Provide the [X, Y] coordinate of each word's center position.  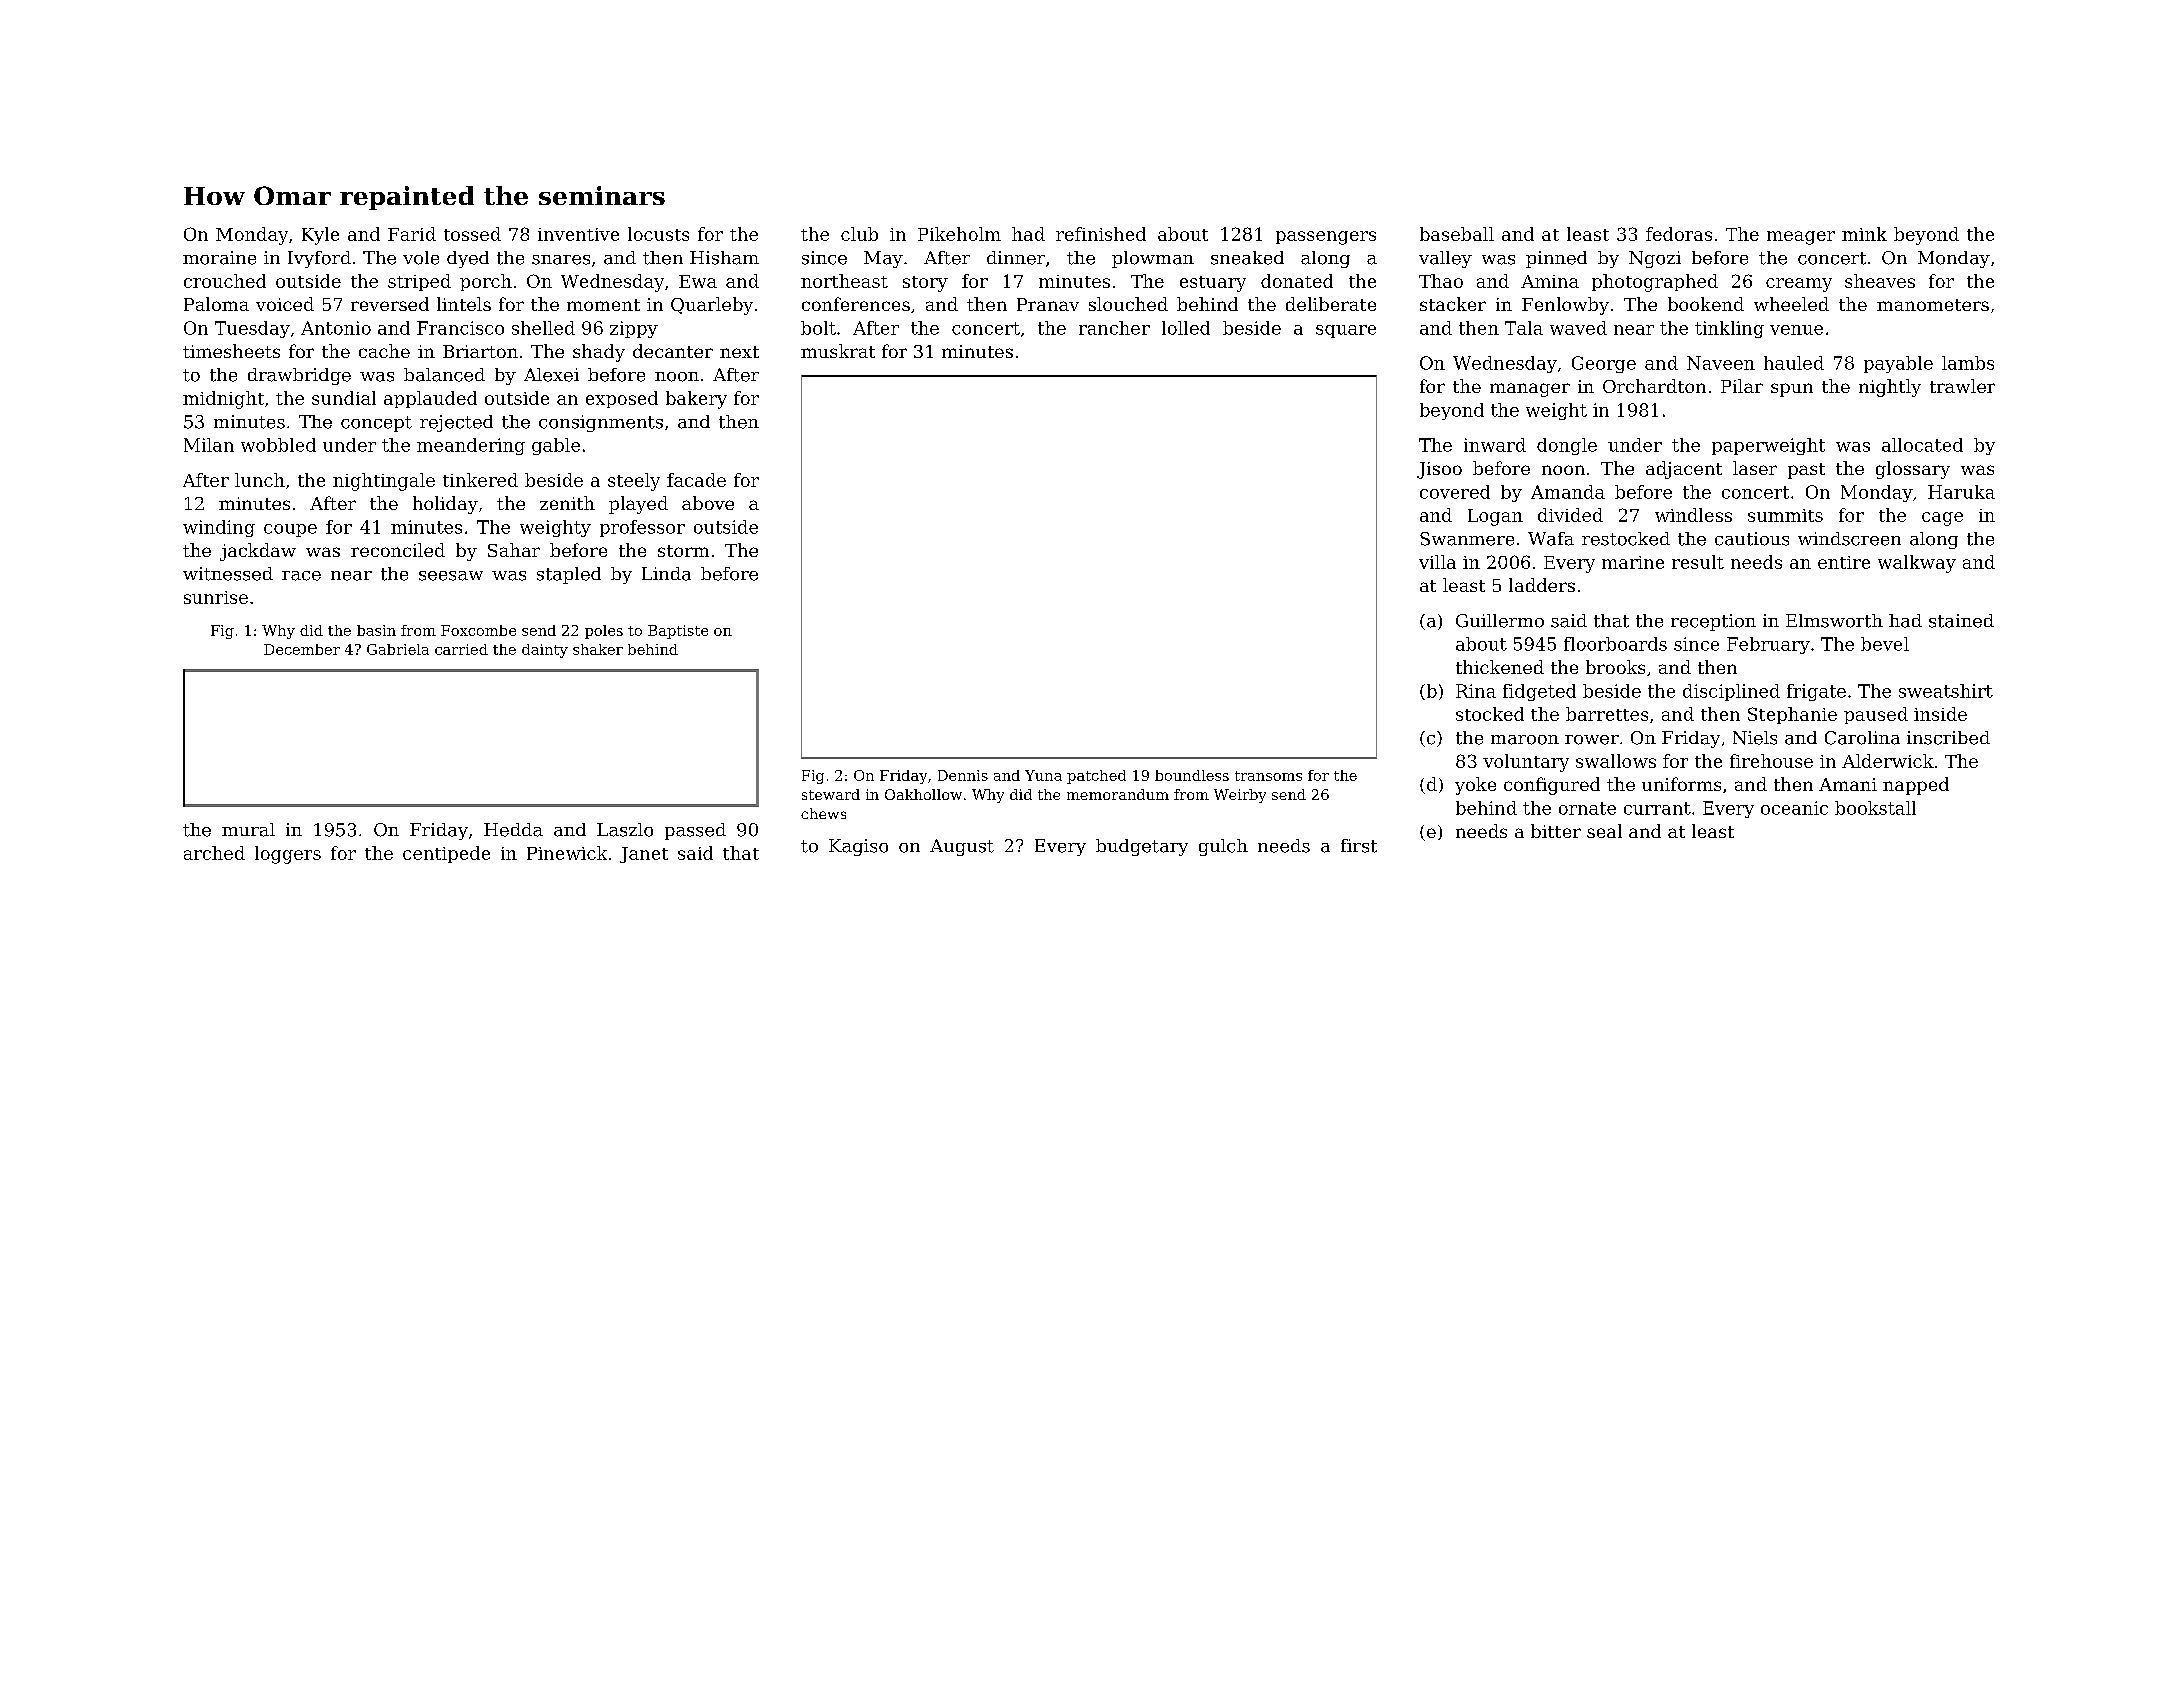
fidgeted [1539, 692]
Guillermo [1500, 621]
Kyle [320, 236]
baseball [1457, 234]
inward [1495, 445]
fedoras [1679, 234]
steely [634, 482]
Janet [644, 855]
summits [1785, 515]
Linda [666, 574]
